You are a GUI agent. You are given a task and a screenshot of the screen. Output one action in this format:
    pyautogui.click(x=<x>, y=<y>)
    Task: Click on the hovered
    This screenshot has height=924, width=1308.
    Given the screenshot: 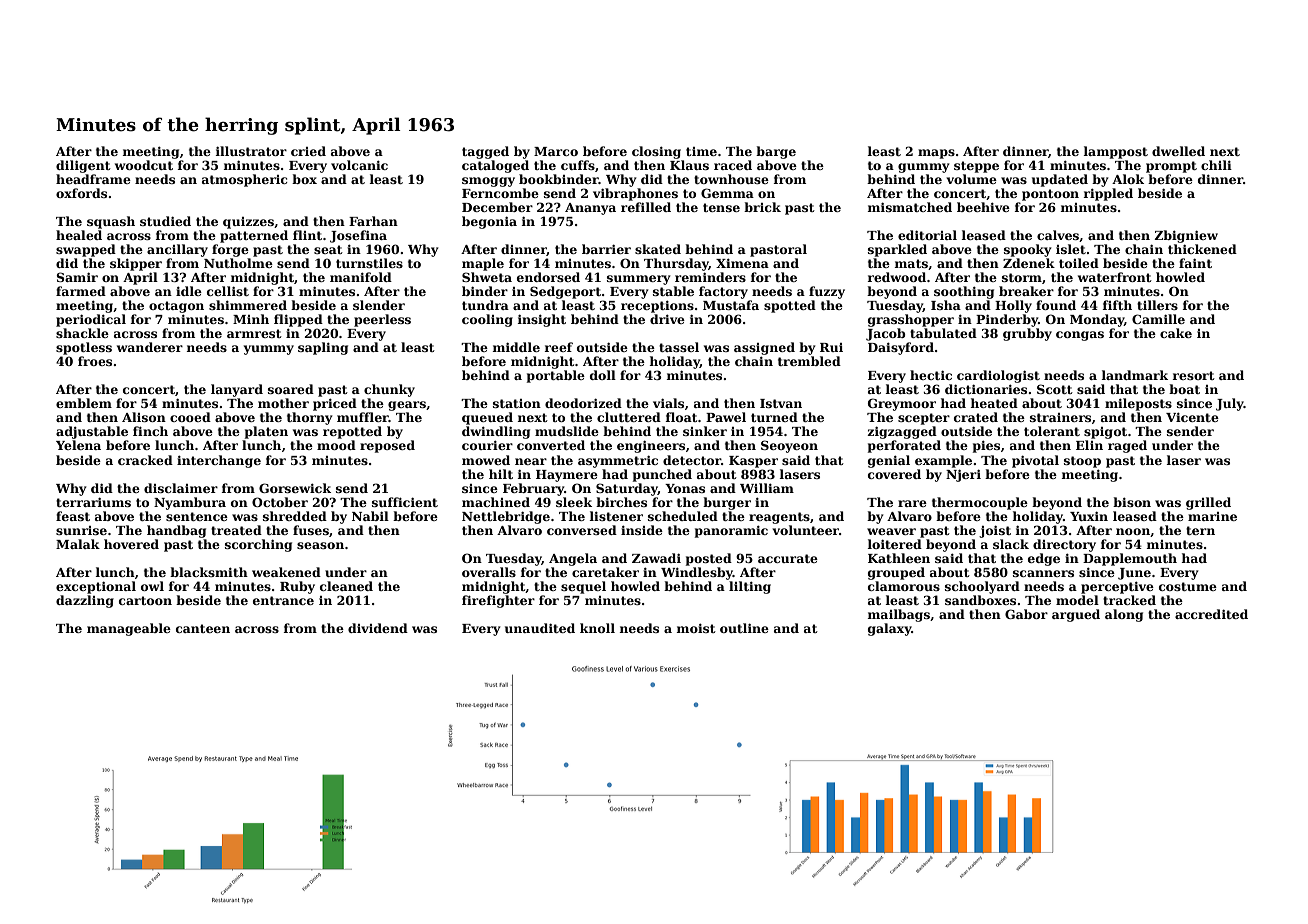 What is the action you would take?
    pyautogui.click(x=131, y=544)
